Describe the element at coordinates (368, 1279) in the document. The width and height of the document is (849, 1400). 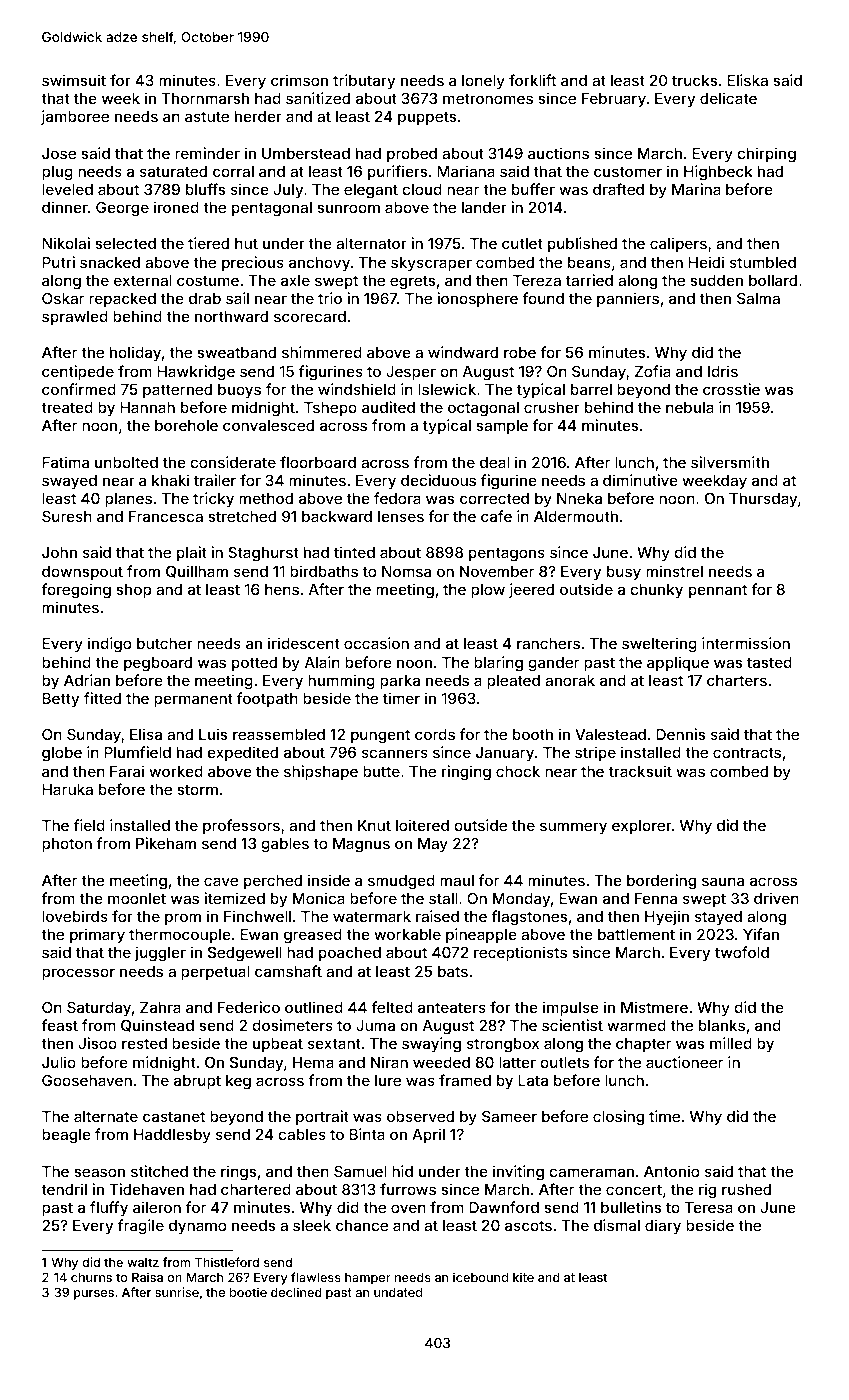
I see `hamper` at that location.
